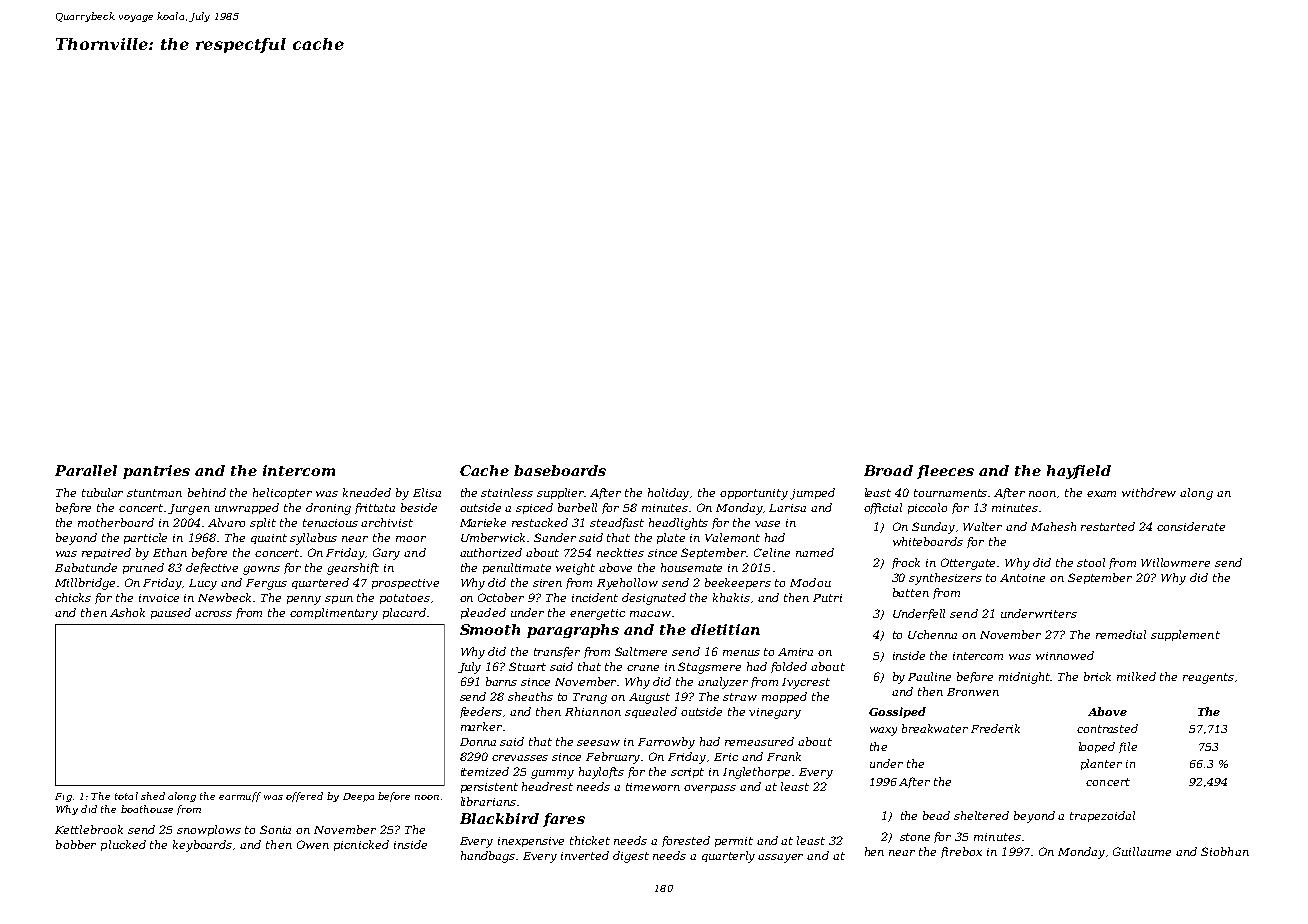  Describe the element at coordinates (666, 743) in the screenshot. I see `Farrowby` at that location.
